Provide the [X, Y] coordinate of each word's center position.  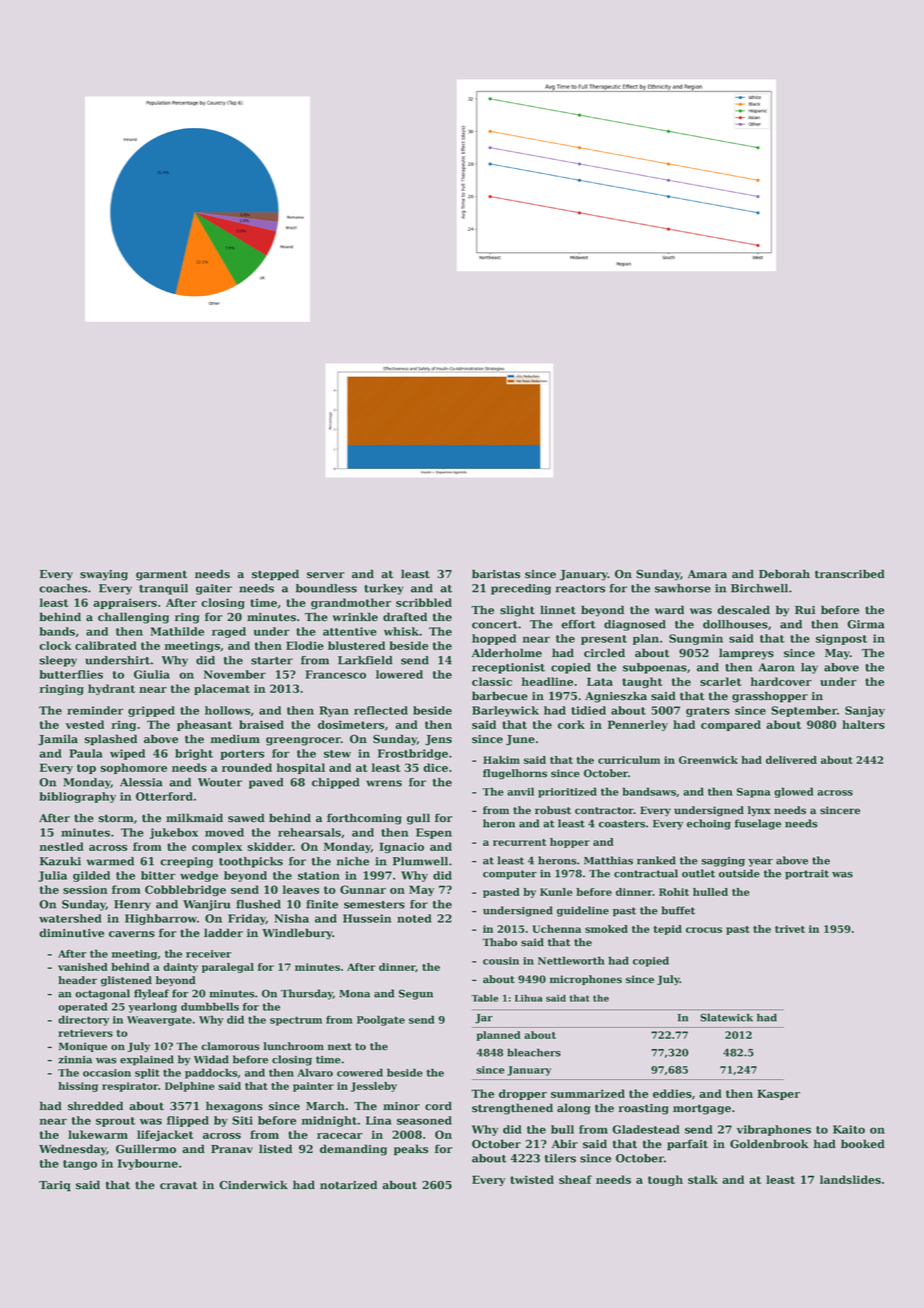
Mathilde [177, 631]
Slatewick [726, 1017]
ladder [223, 933]
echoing [709, 824]
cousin [501, 961]
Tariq [54, 1186]
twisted [532, 1179]
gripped [151, 711]
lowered [399, 674]
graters [708, 712]
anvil [521, 791]
